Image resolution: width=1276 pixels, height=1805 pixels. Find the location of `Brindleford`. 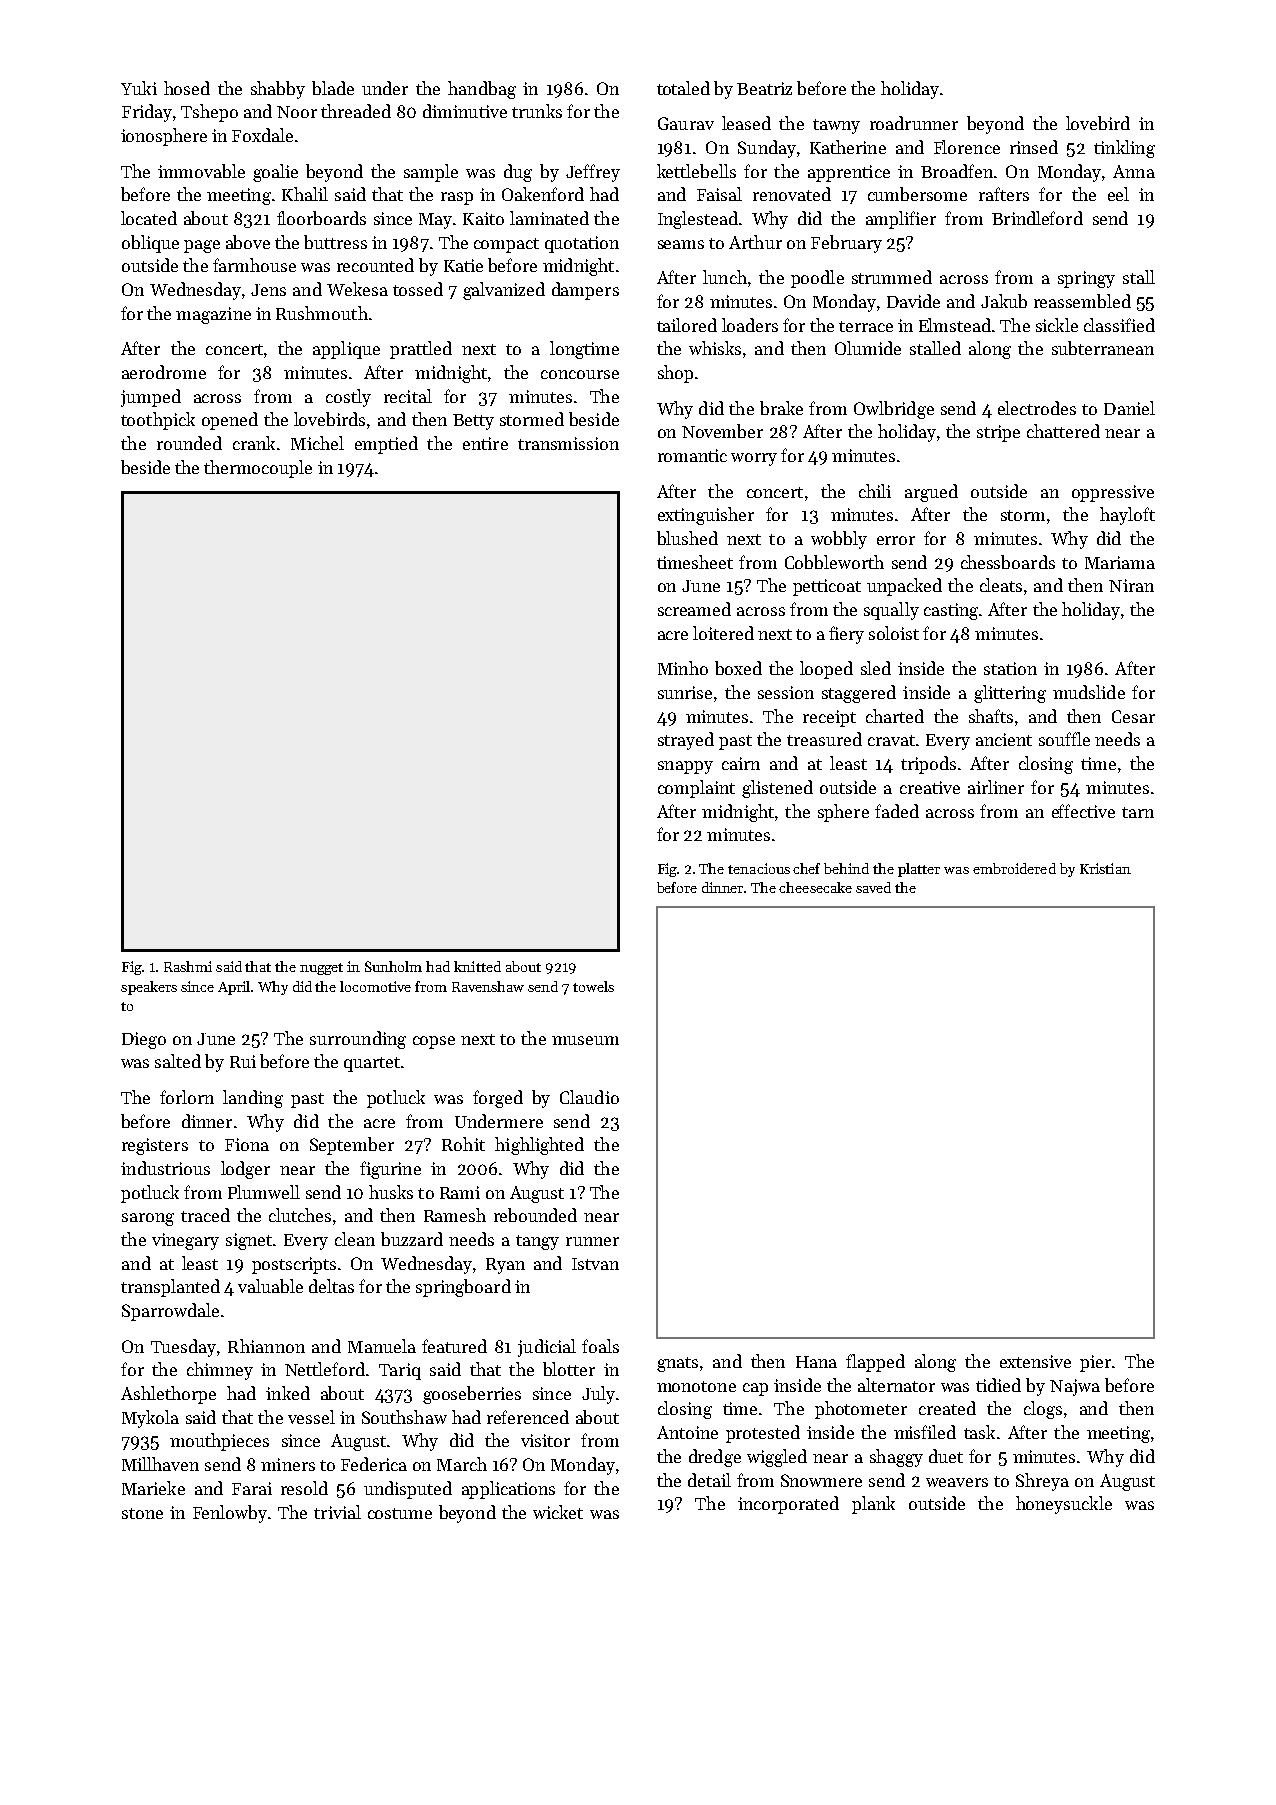

Brindleford is located at coordinates (1037, 218).
